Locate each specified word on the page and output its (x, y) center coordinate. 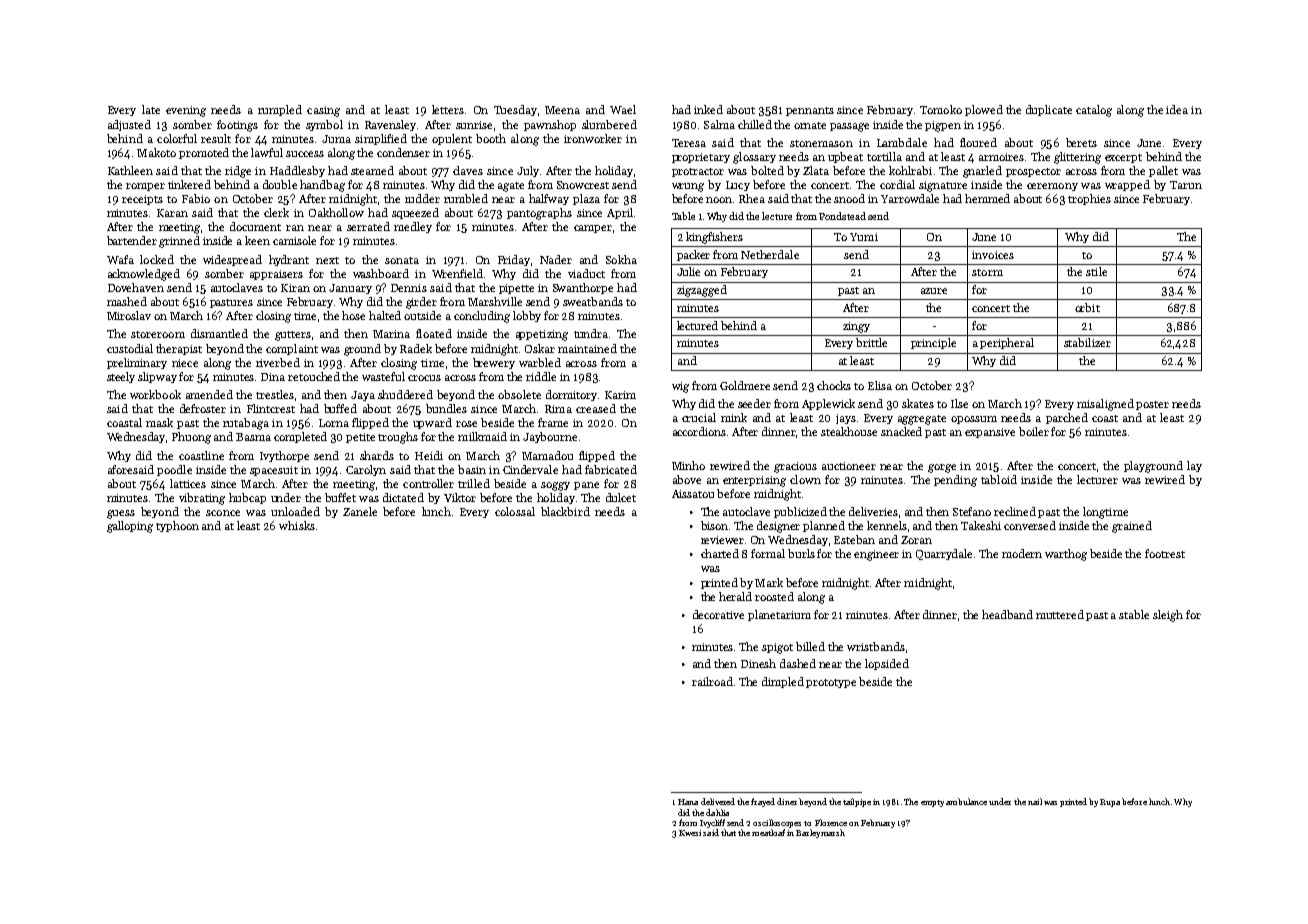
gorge (942, 468)
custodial (130, 348)
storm (987, 272)
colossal (515, 511)
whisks (297, 525)
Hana (688, 802)
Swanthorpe (583, 288)
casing (323, 111)
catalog (1094, 111)
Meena (562, 110)
